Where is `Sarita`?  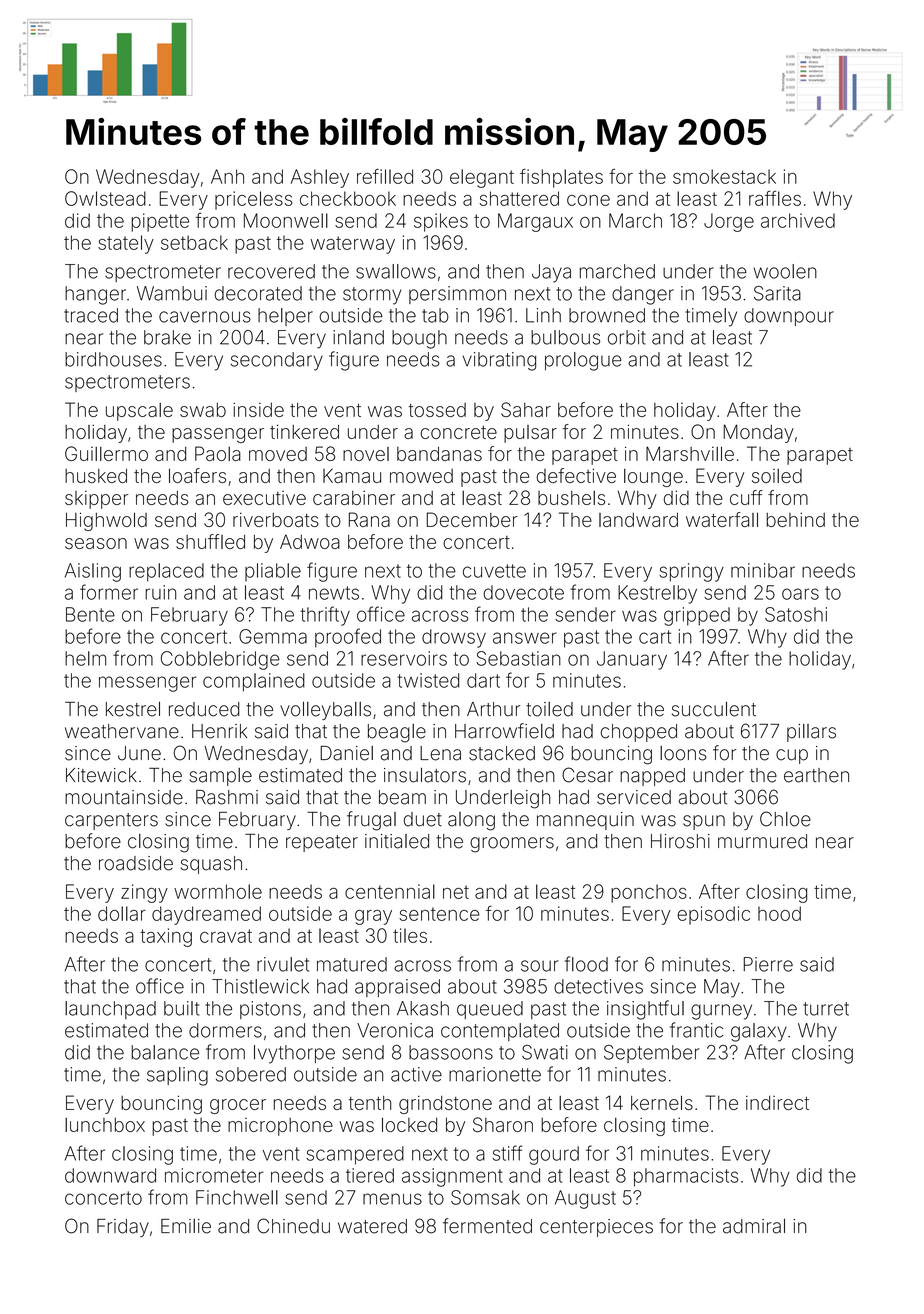 Sarita is located at coordinates (777, 293).
